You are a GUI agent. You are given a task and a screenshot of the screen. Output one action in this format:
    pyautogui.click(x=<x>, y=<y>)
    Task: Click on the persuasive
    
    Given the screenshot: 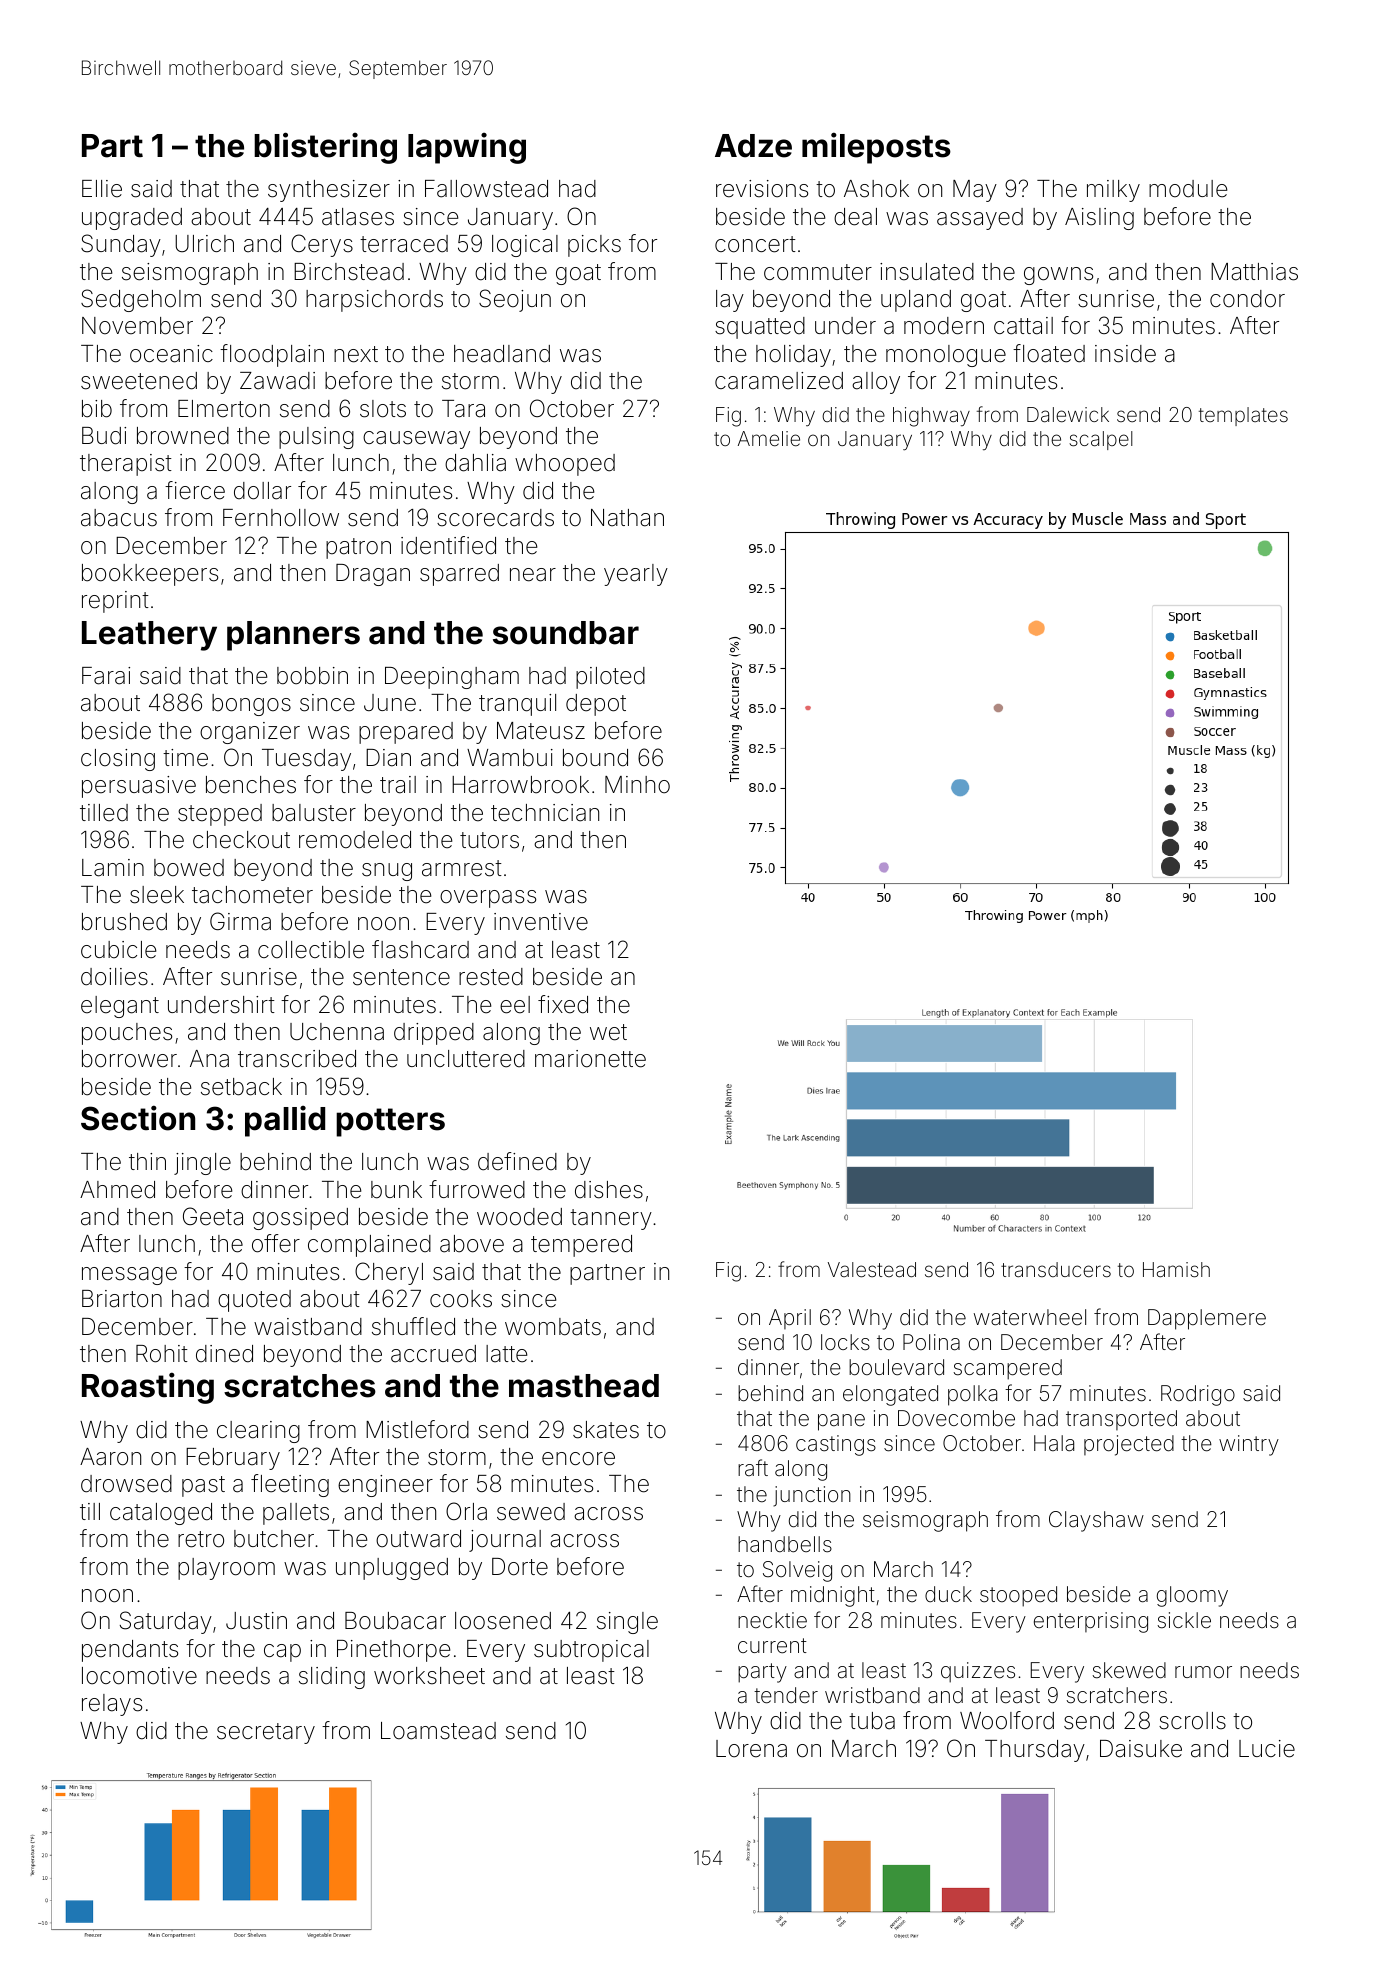 What is the action you would take?
    pyautogui.click(x=139, y=787)
